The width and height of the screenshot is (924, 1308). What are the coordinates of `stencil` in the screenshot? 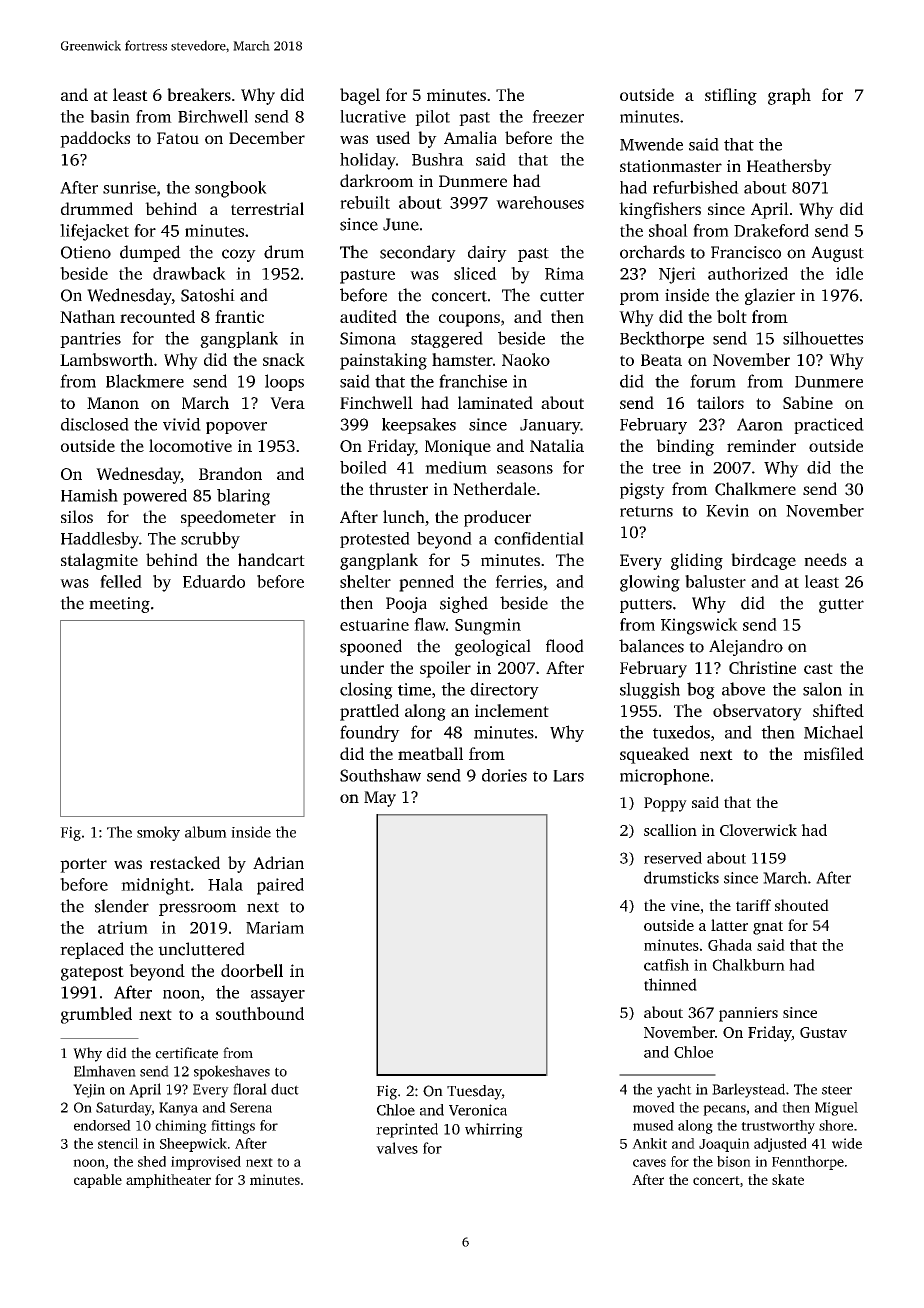 It's located at (118, 1143).
